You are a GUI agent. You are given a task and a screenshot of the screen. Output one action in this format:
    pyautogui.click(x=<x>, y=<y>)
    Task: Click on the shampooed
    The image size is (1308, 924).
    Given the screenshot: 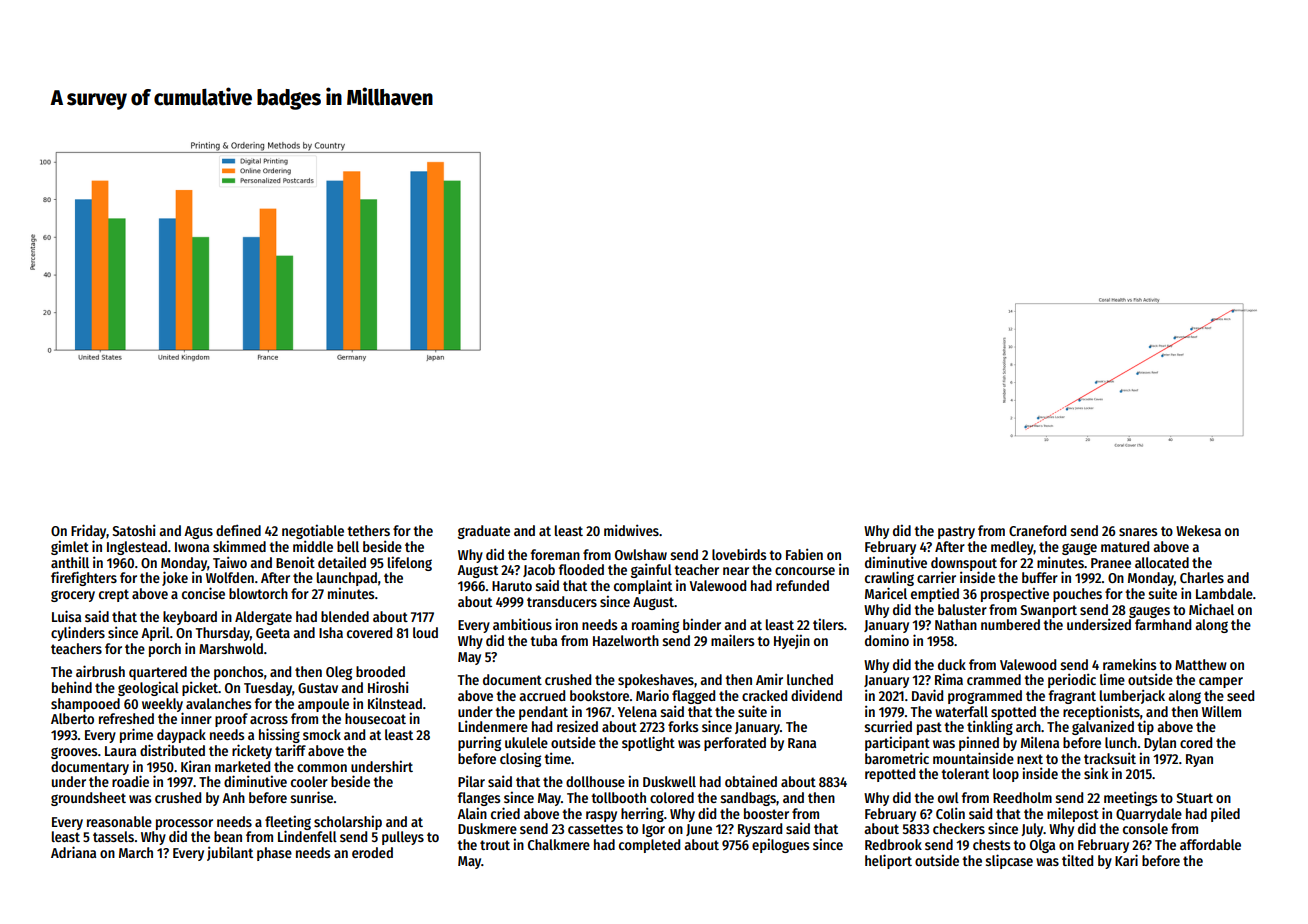 What is the action you would take?
    pyautogui.click(x=85, y=705)
